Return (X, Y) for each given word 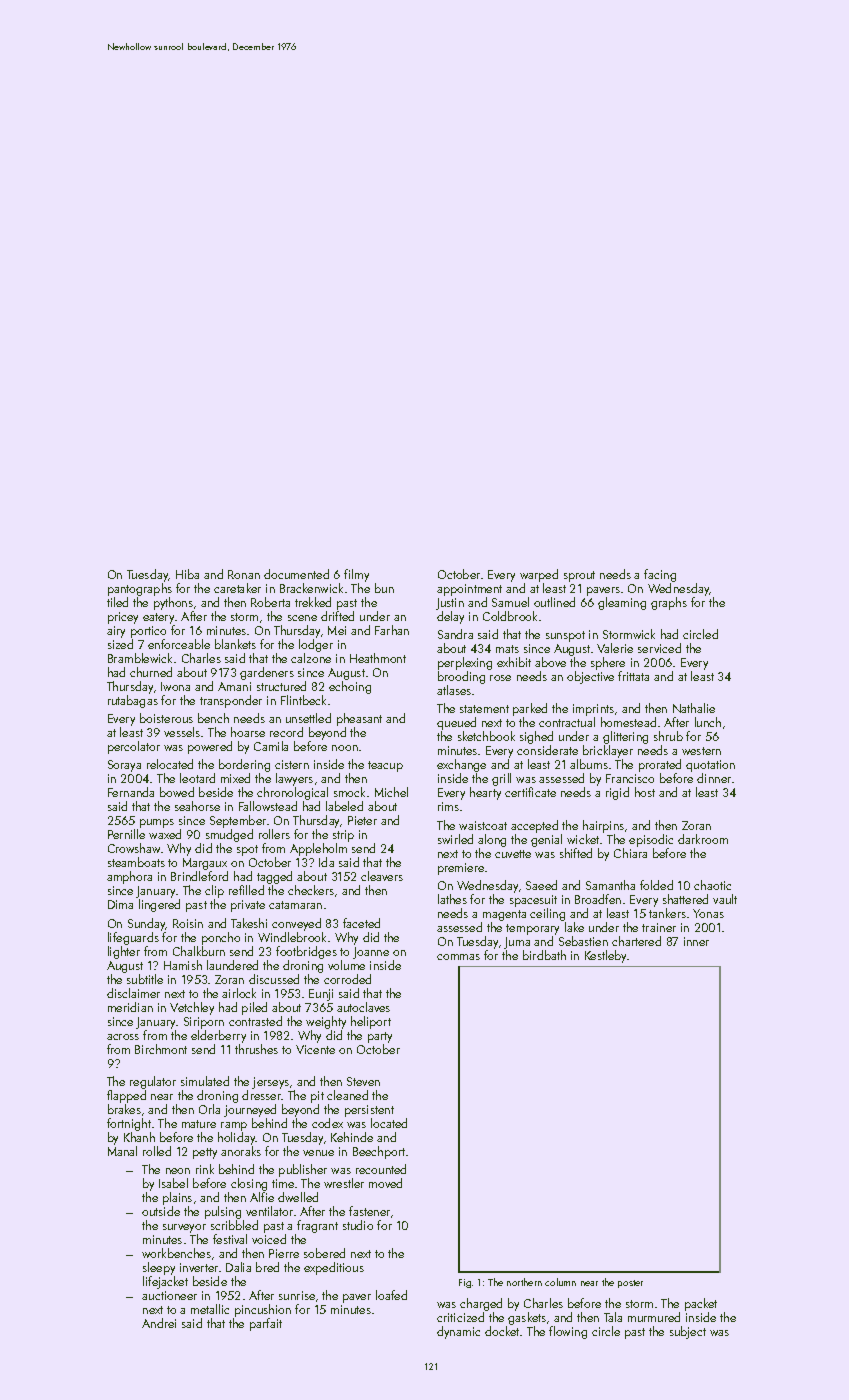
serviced (659, 648)
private (248, 906)
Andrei (159, 1323)
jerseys (270, 1083)
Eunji (321, 995)
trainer (659, 927)
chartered (636, 941)
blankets (235, 644)
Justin (450, 604)
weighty (326, 1022)
